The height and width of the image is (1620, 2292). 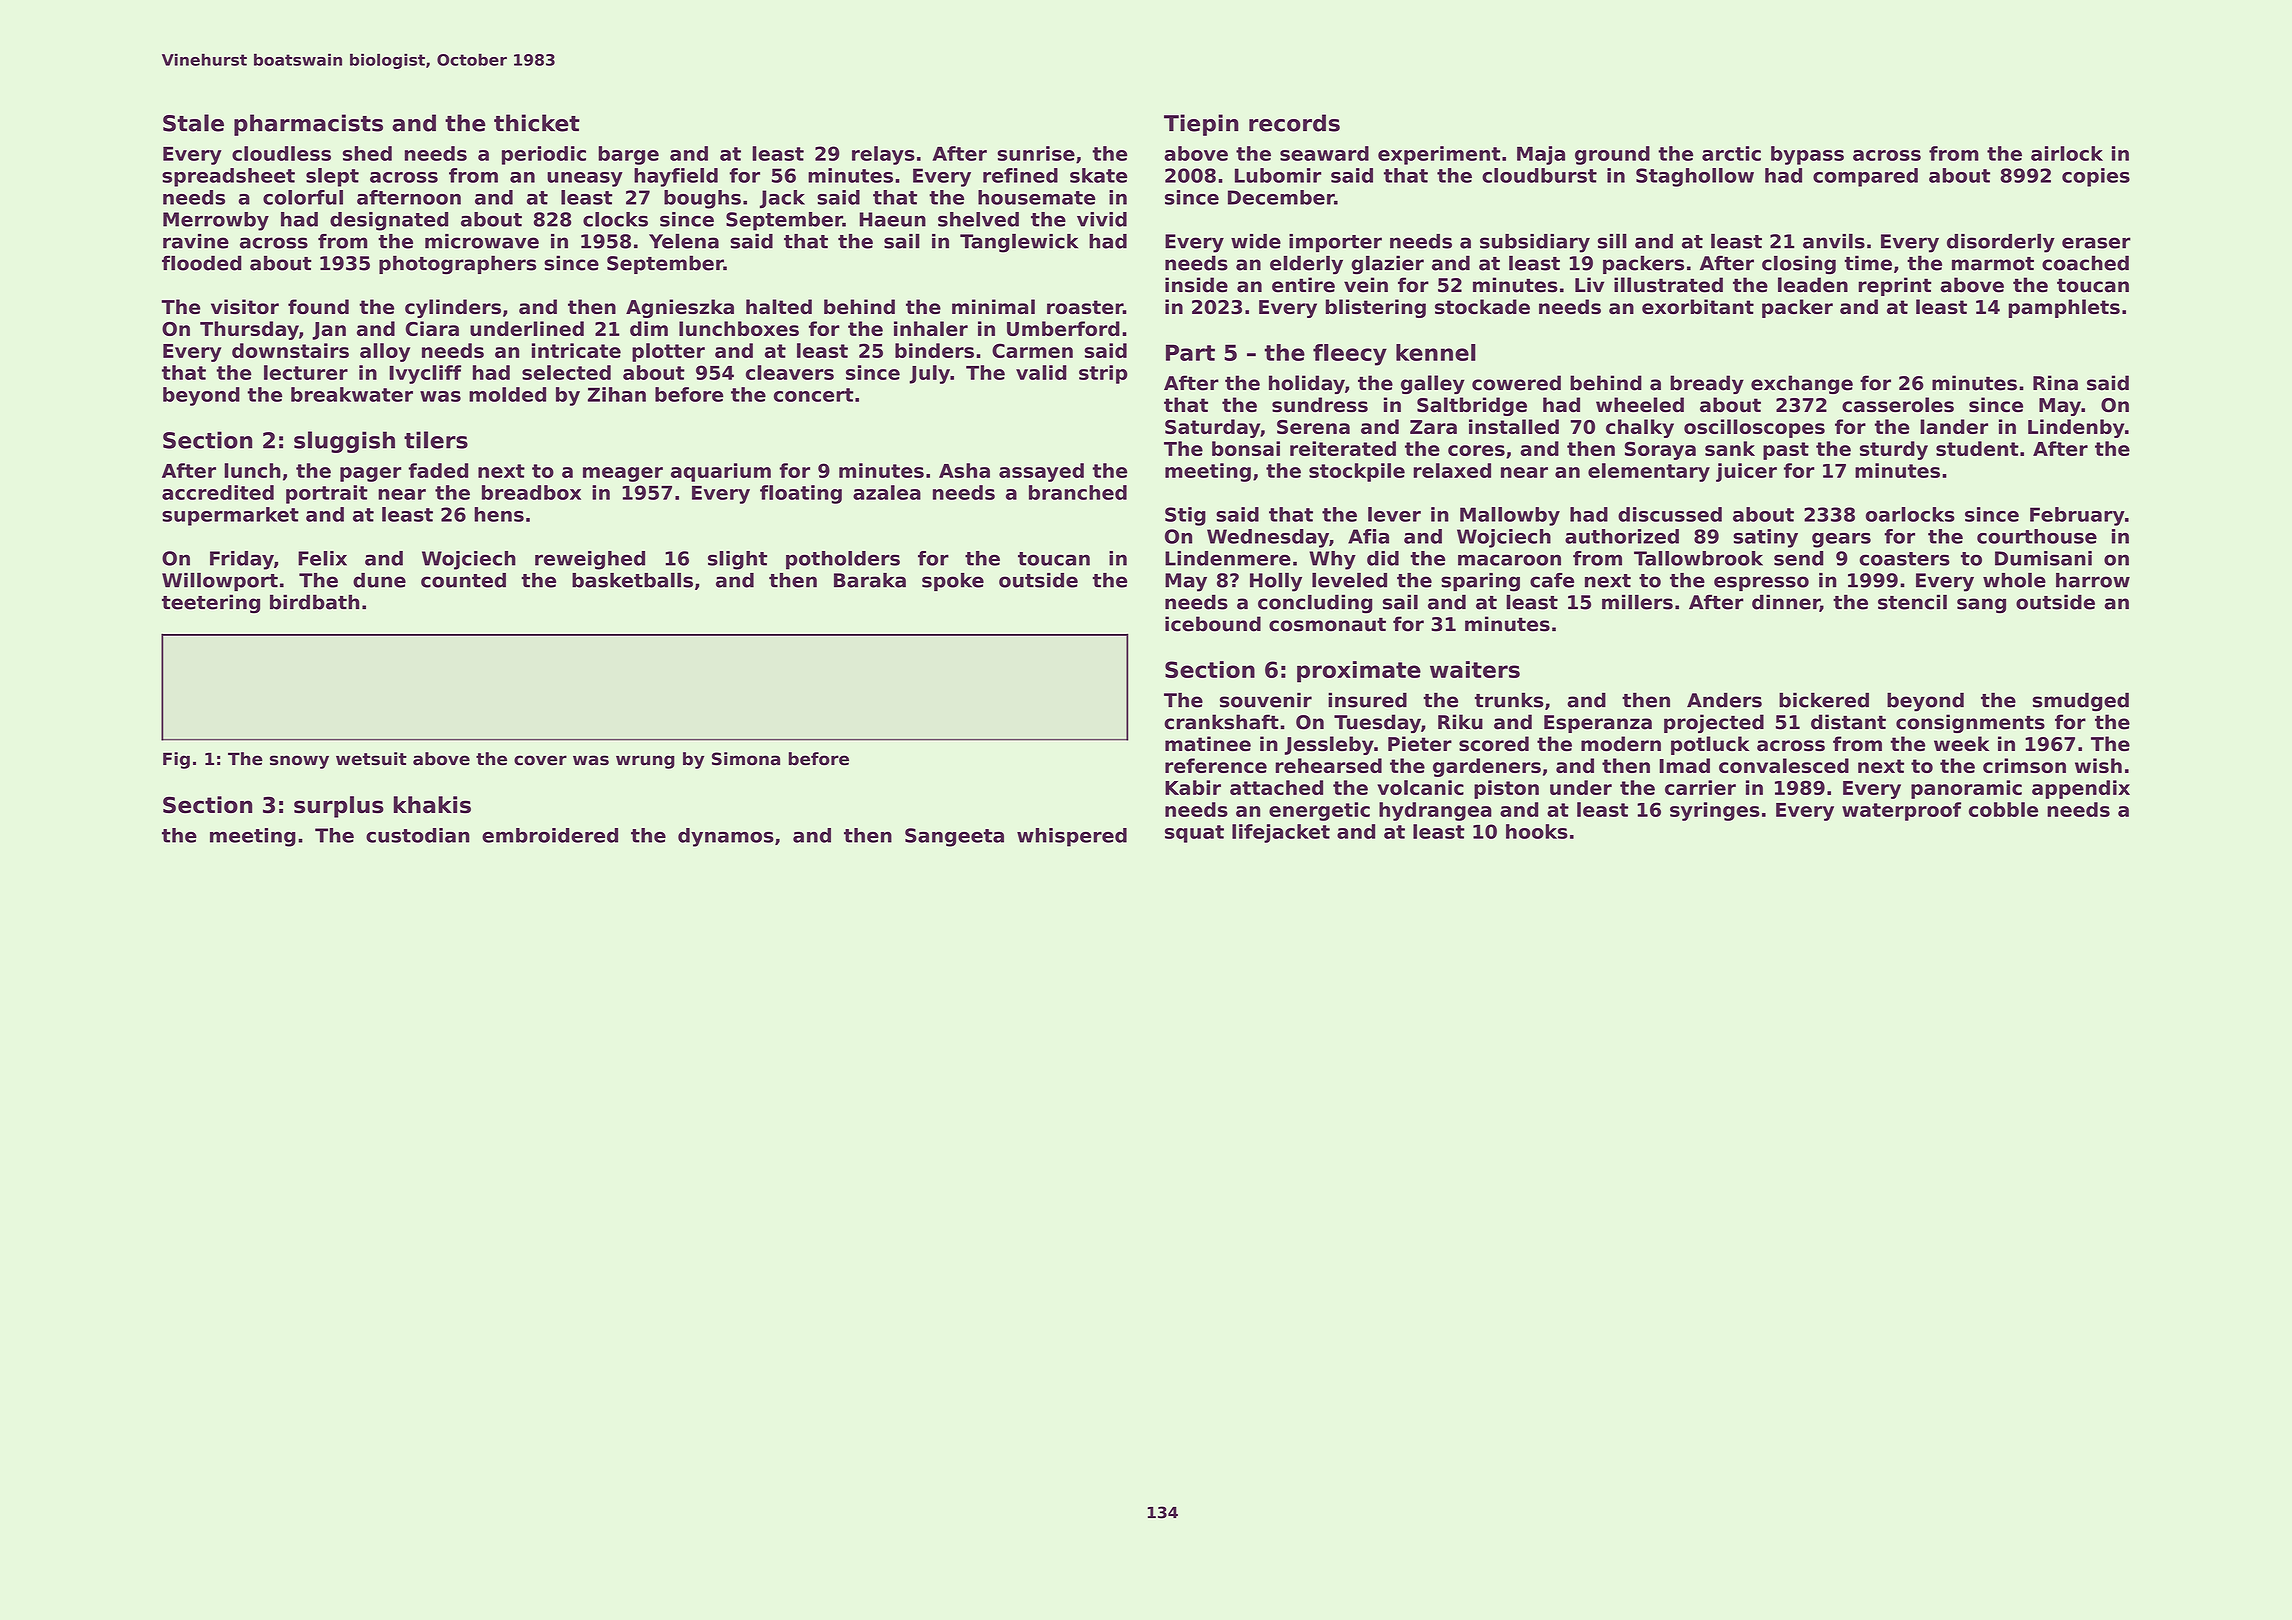 I want to click on February, so click(x=2077, y=516).
